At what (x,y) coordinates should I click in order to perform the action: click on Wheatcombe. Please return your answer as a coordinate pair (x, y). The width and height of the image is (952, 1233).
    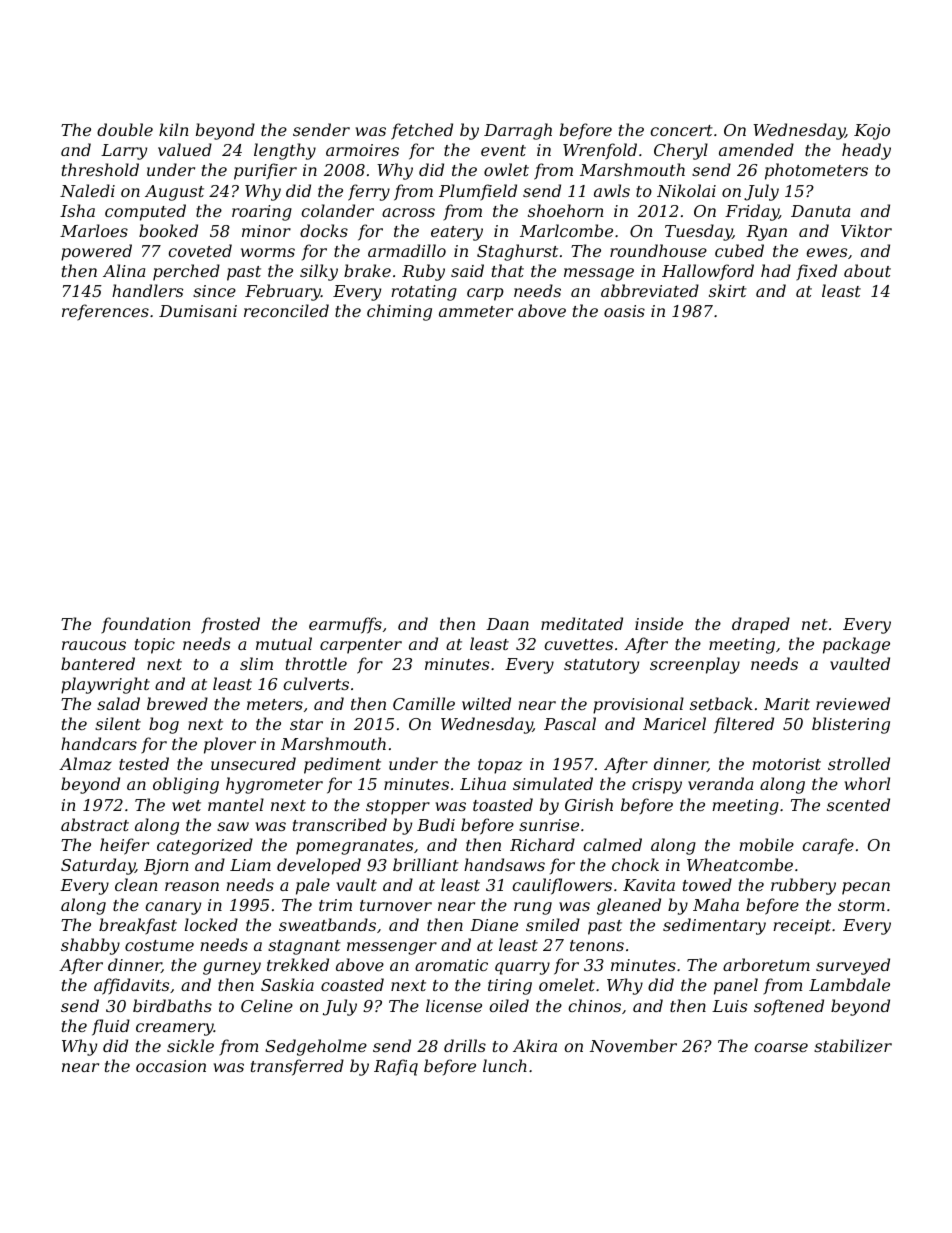
    Looking at the image, I should click on (740, 864).
